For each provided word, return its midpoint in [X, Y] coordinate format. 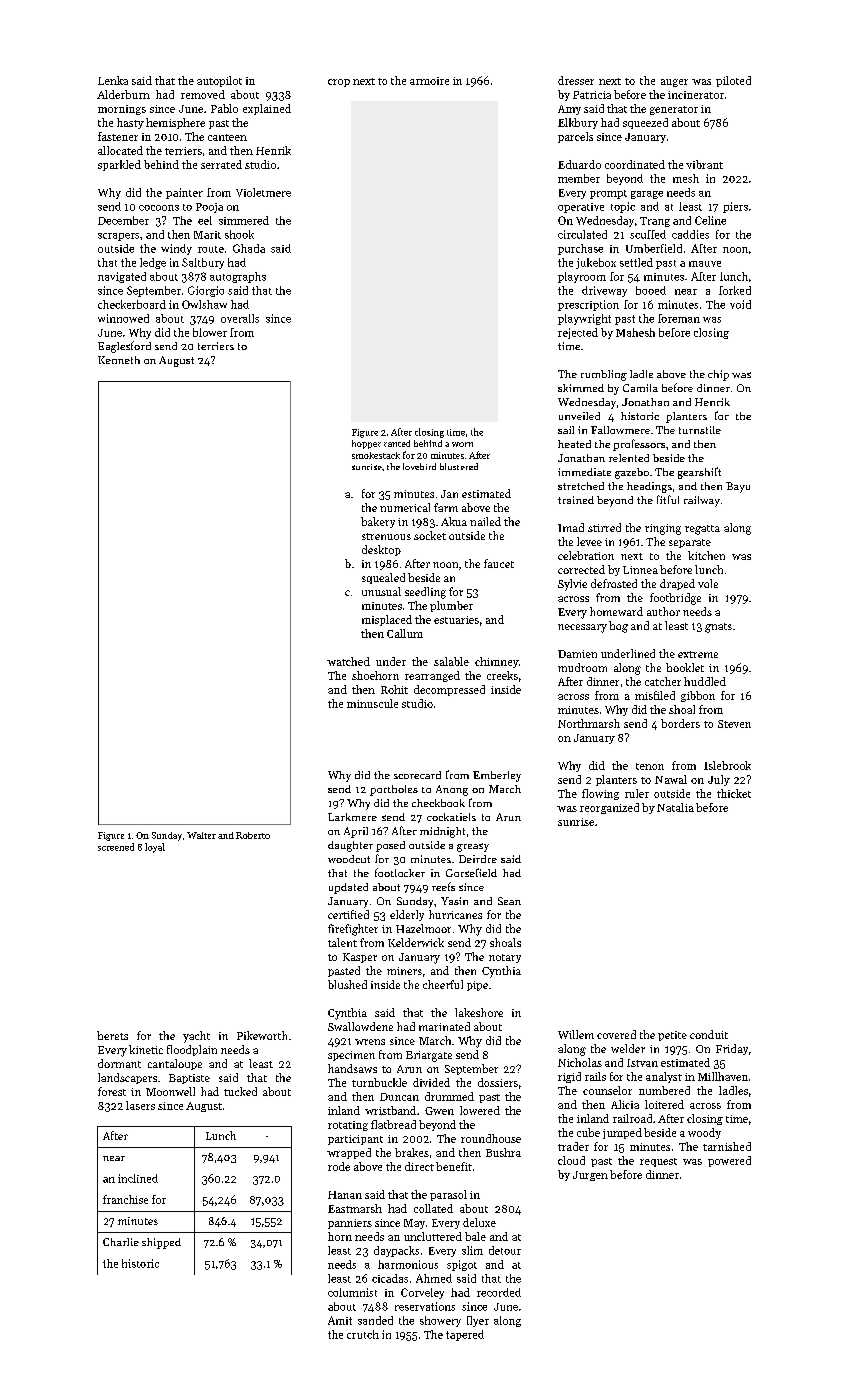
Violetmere [263, 192]
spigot [462, 1265]
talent [342, 942]
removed [203, 94]
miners [404, 971]
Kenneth [119, 360]
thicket [734, 793]
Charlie [121, 1242]
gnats [718, 628]
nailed [485, 521]
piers [735, 207]
